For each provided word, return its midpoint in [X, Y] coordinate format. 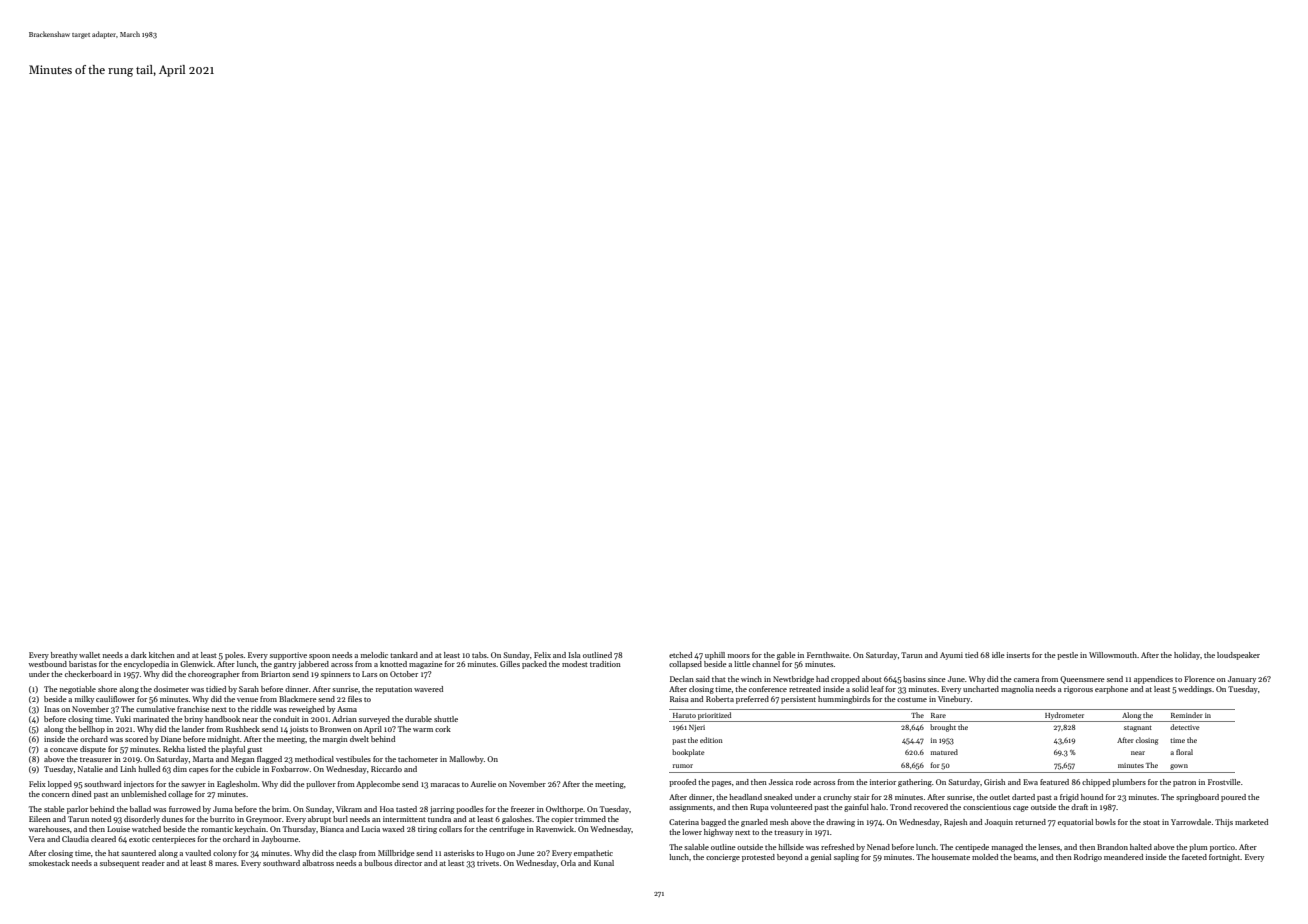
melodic [374, 655]
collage [180, 795]
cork [443, 729]
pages [721, 784]
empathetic [593, 854]
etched [680, 655]
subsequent [120, 864]
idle [998, 655]
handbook [222, 719]
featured [1054, 782]
